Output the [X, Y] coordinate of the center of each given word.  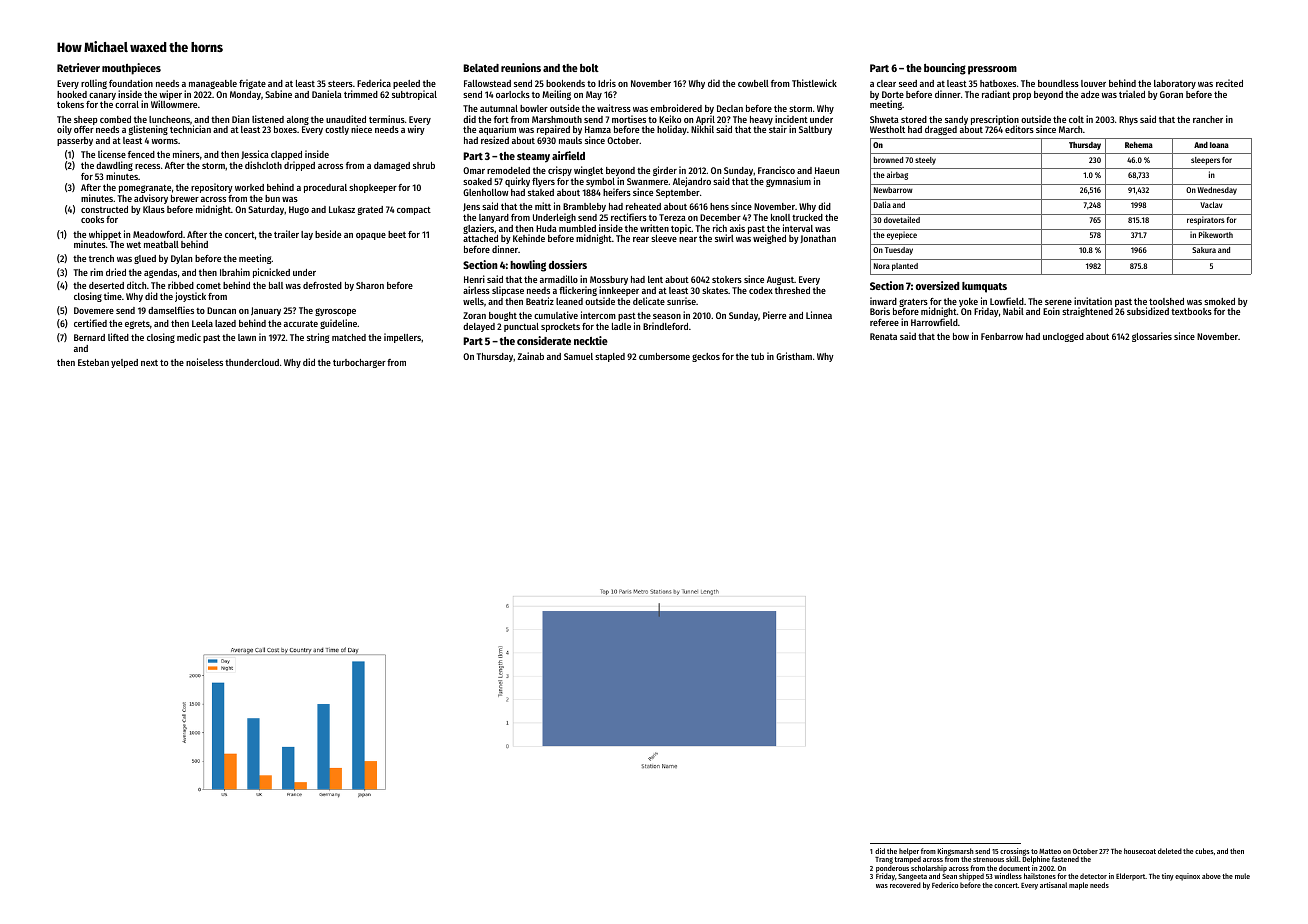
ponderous [892, 869]
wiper [170, 95]
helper [909, 852]
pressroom [992, 70]
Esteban [93, 362]
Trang [884, 860]
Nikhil [702, 129]
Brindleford [665, 326]
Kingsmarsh [955, 852]
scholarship [929, 869]
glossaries [1152, 337]
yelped [124, 363]
